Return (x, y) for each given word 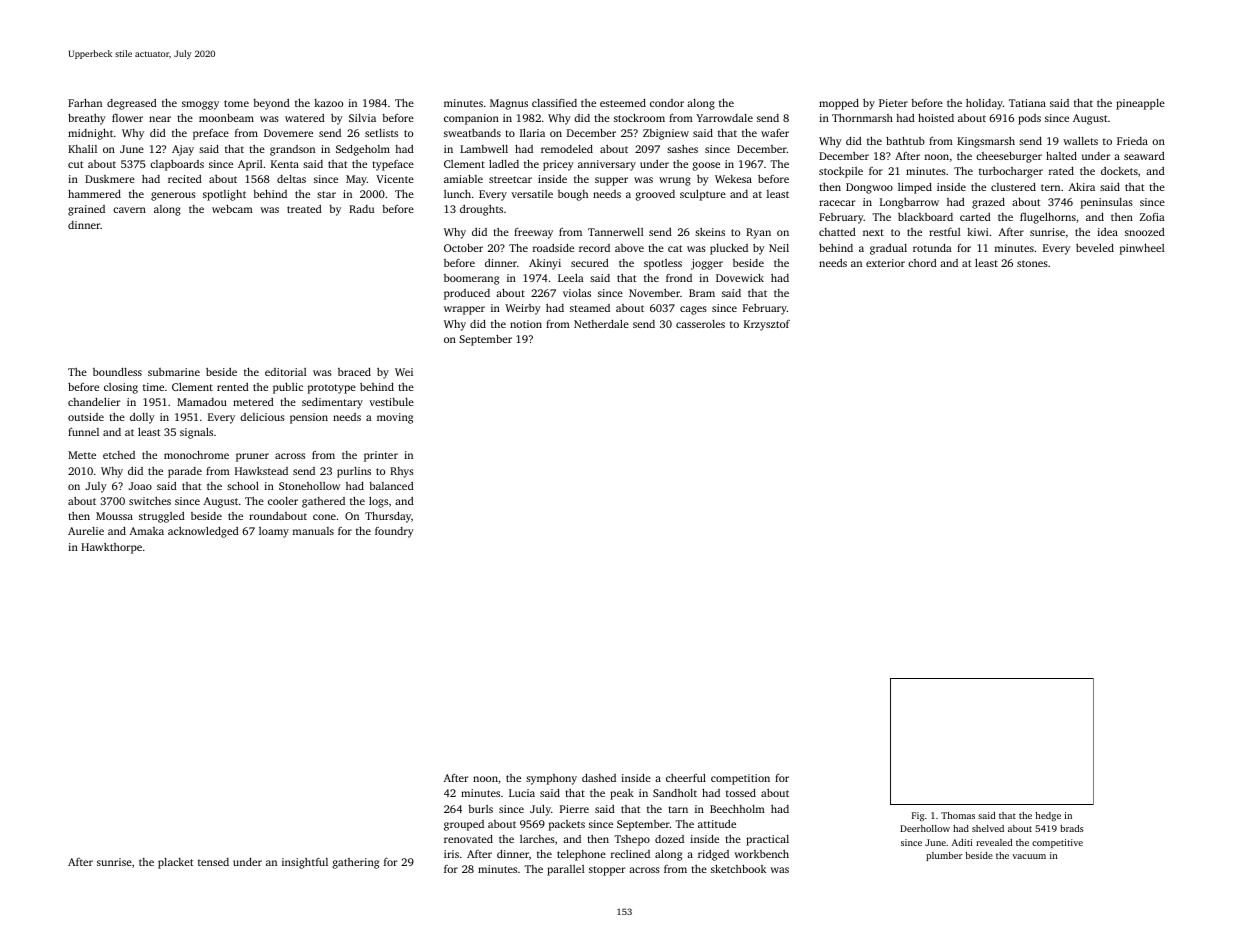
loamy (274, 532)
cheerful (686, 777)
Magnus (509, 104)
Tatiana (1027, 103)
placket (175, 863)
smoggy (200, 105)
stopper (607, 871)
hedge (1048, 816)
